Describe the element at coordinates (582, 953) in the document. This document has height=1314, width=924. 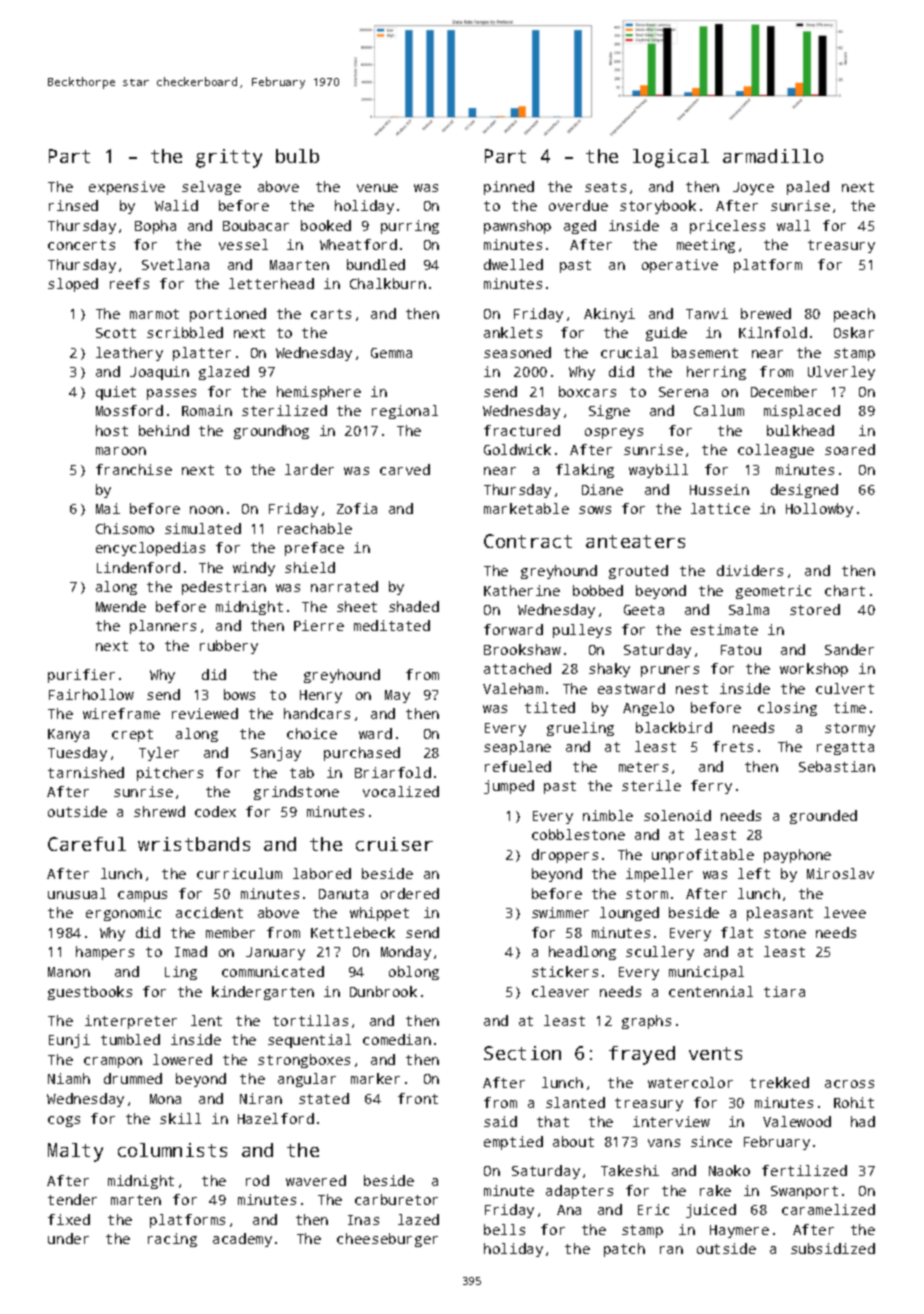
I see `headlong` at that location.
